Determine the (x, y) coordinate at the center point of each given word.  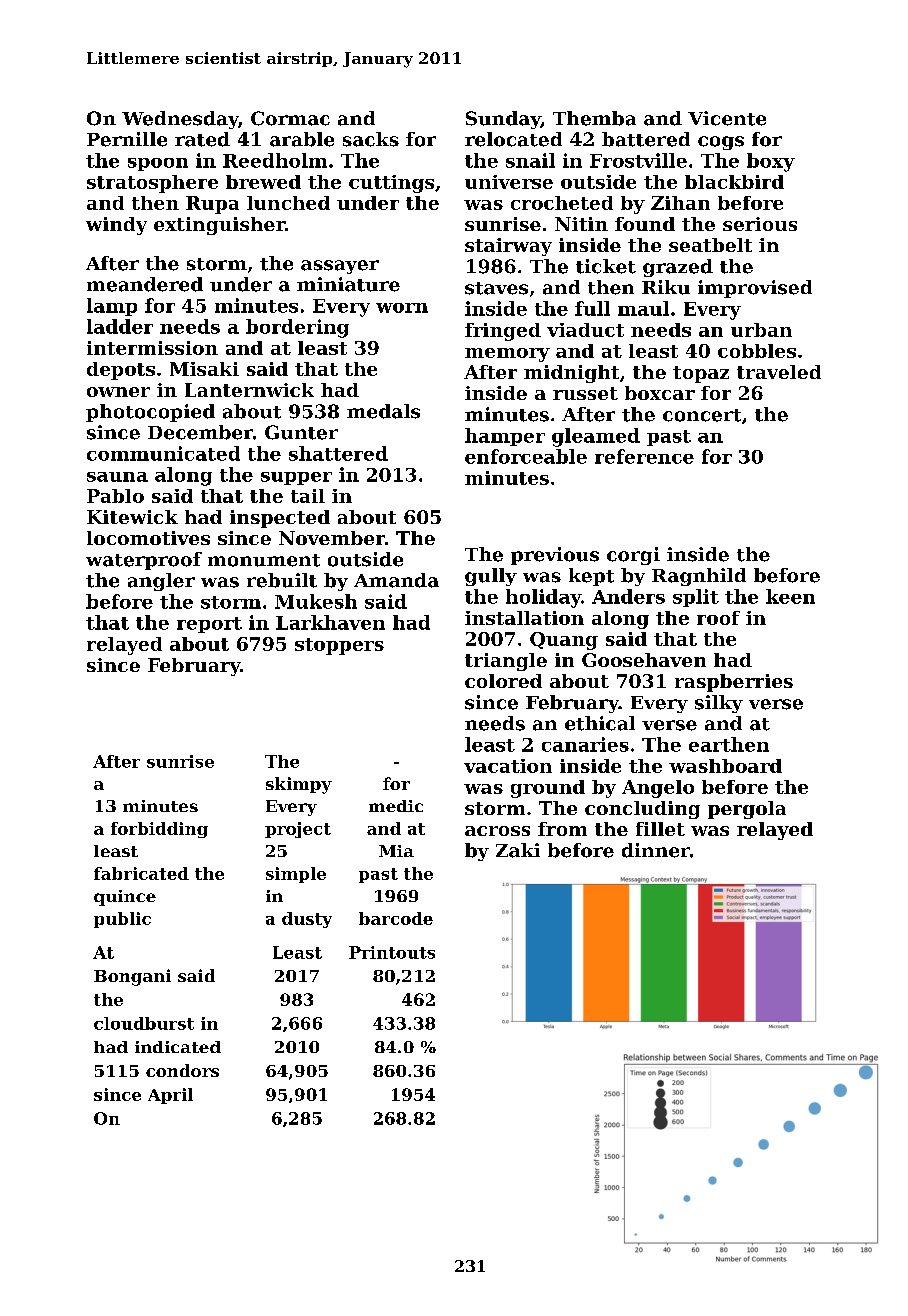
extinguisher (219, 226)
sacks (371, 139)
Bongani (132, 977)
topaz (701, 374)
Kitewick (132, 517)
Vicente (727, 118)
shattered (338, 453)
